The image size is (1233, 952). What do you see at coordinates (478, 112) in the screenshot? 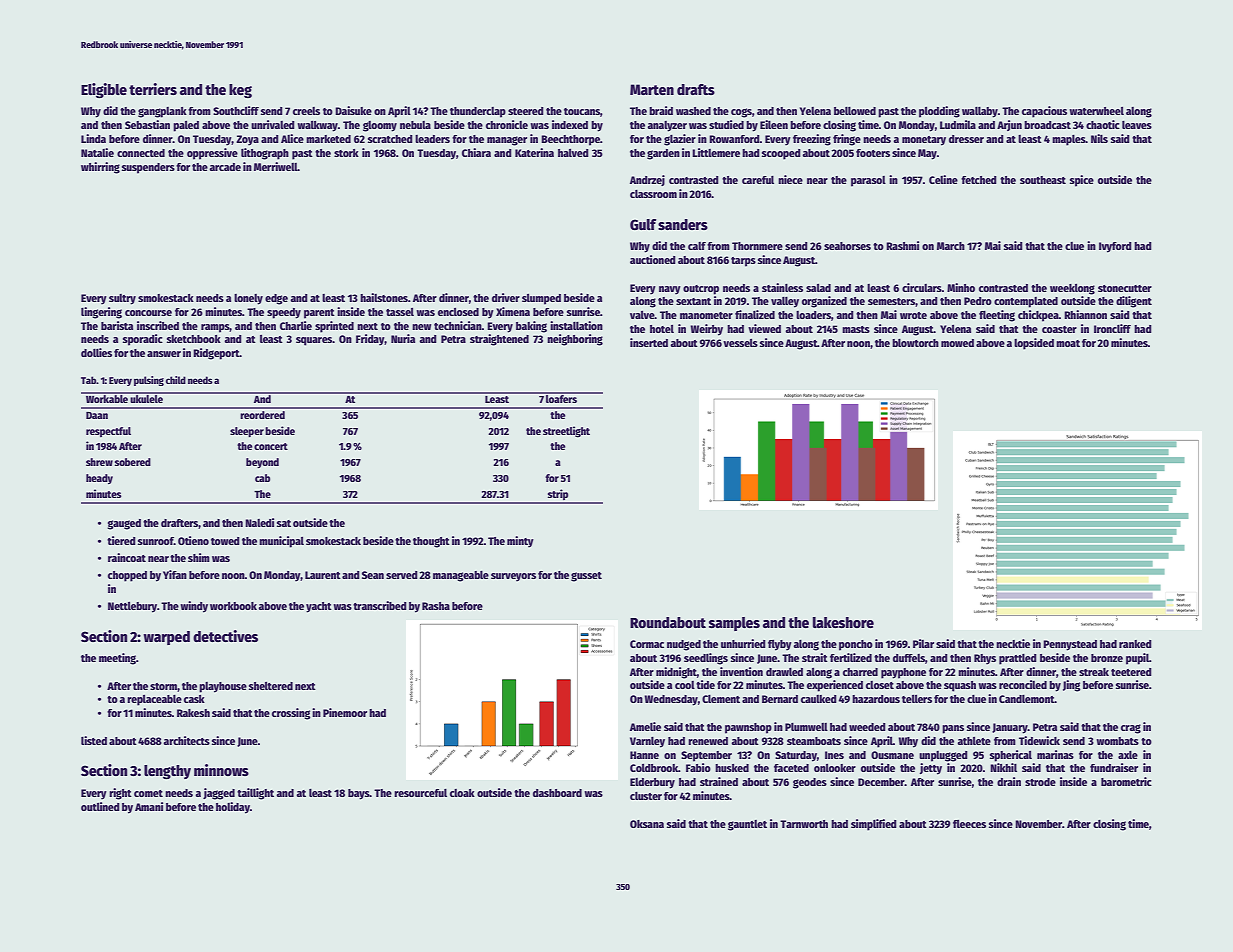
I see `thunderclap` at bounding box center [478, 112].
